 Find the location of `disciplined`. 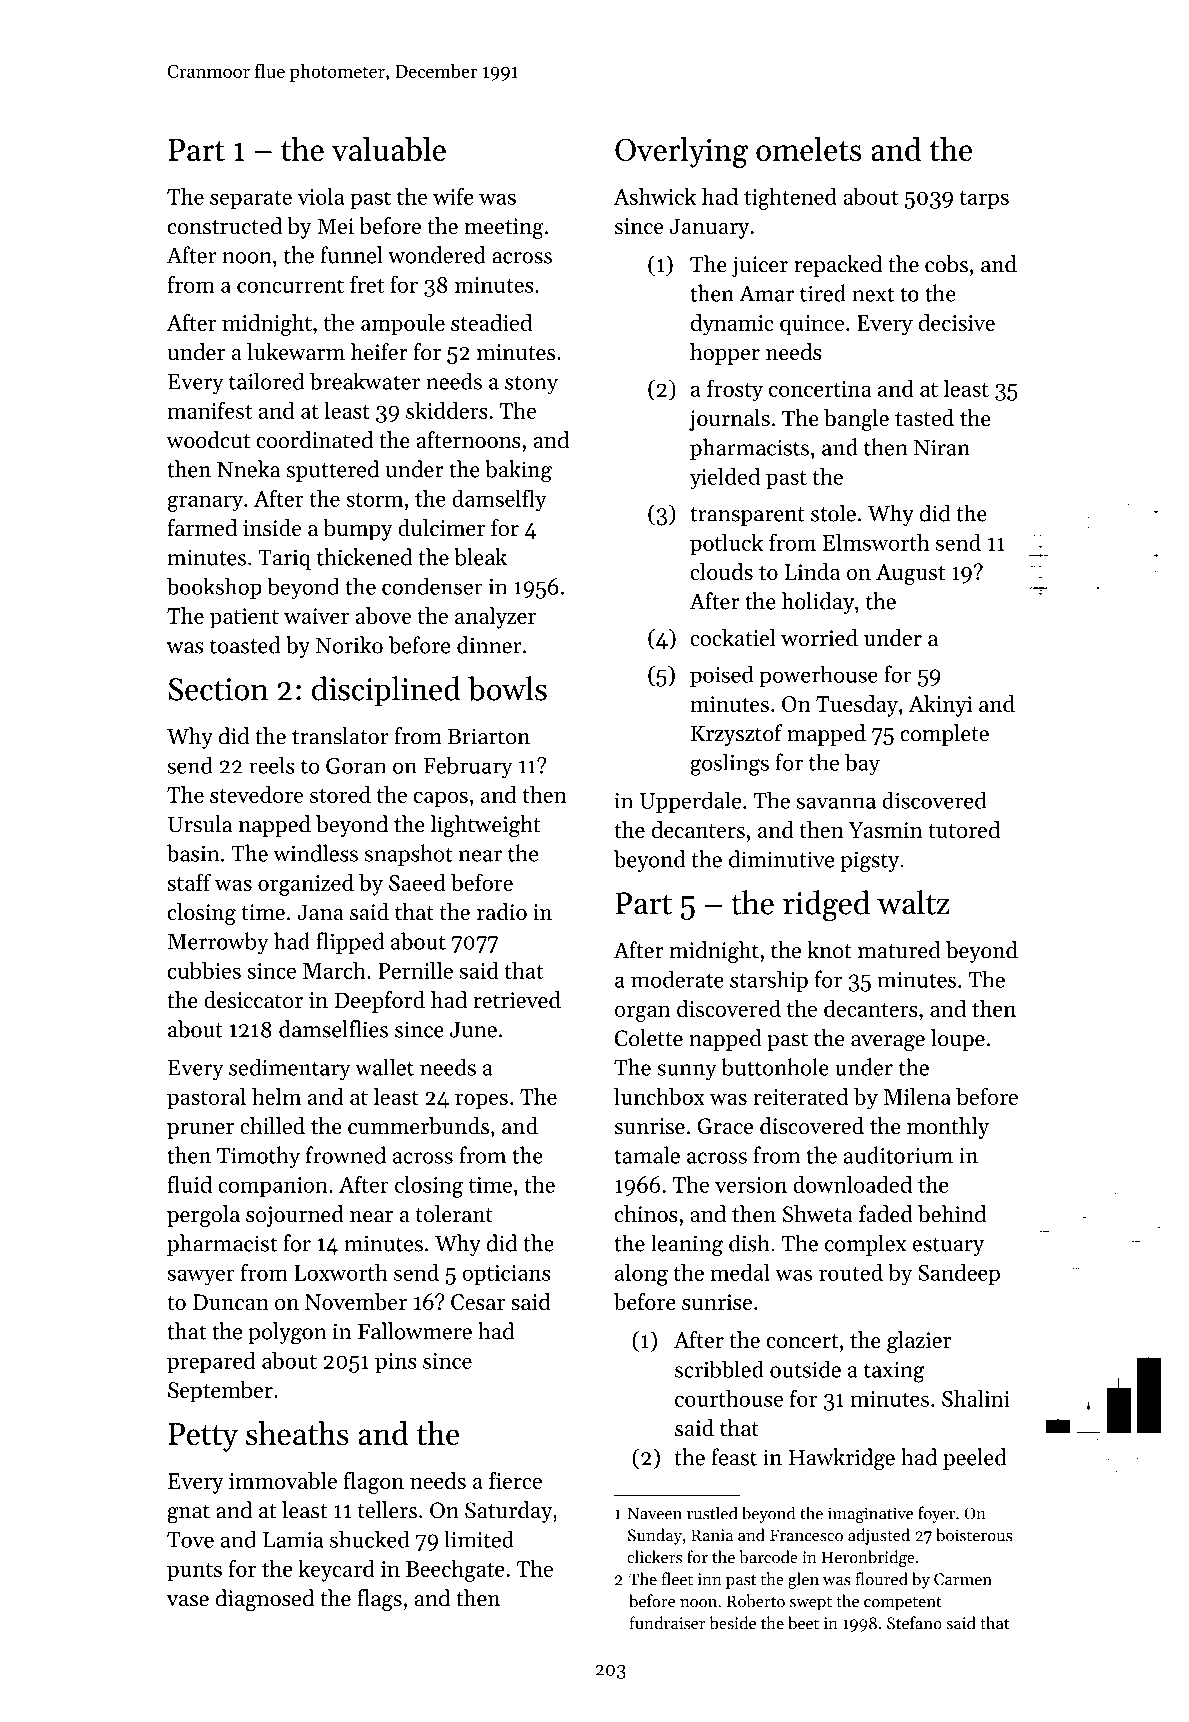

disciplined is located at coordinates (386, 691).
